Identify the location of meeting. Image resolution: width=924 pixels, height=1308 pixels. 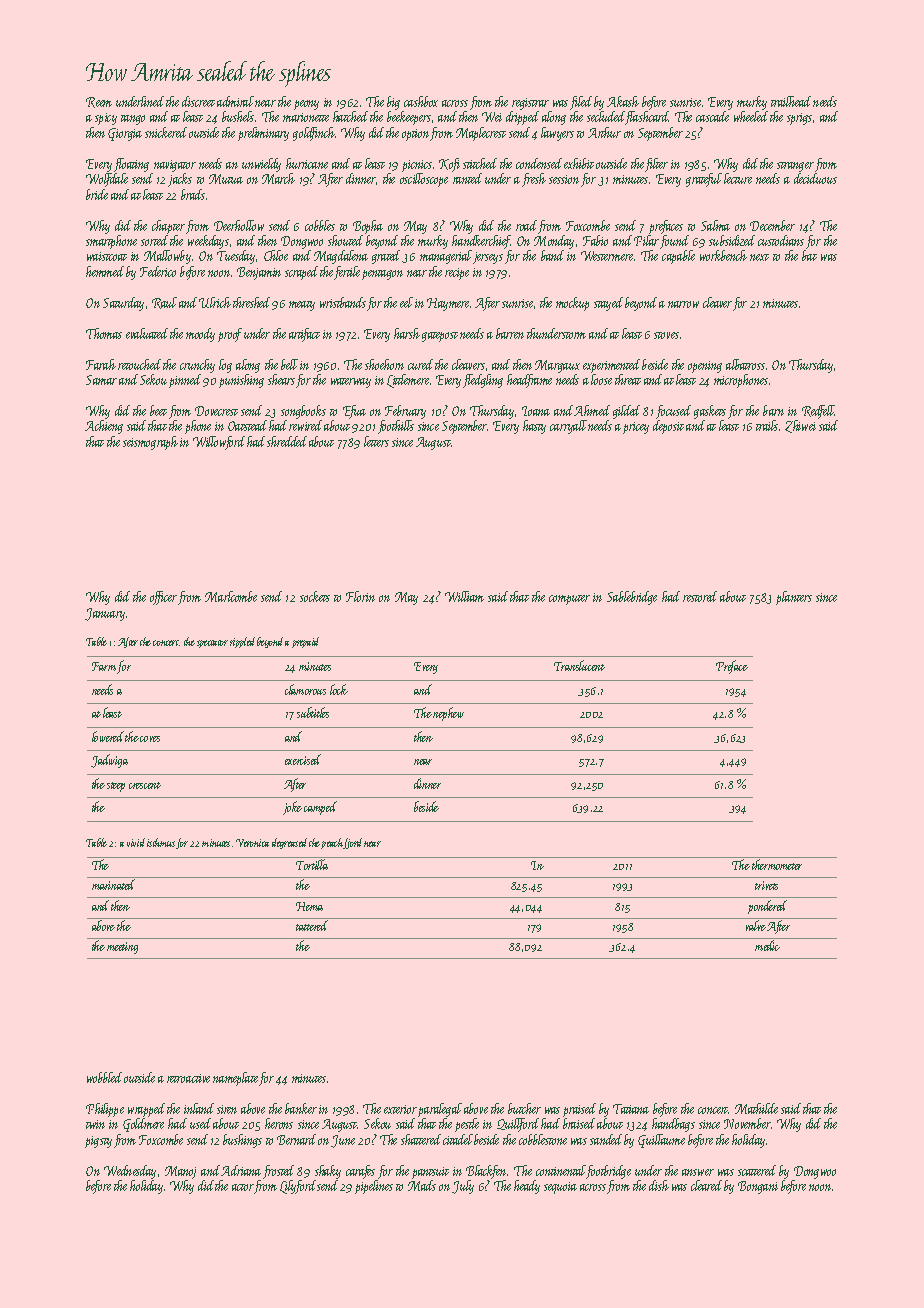
(122, 948).
